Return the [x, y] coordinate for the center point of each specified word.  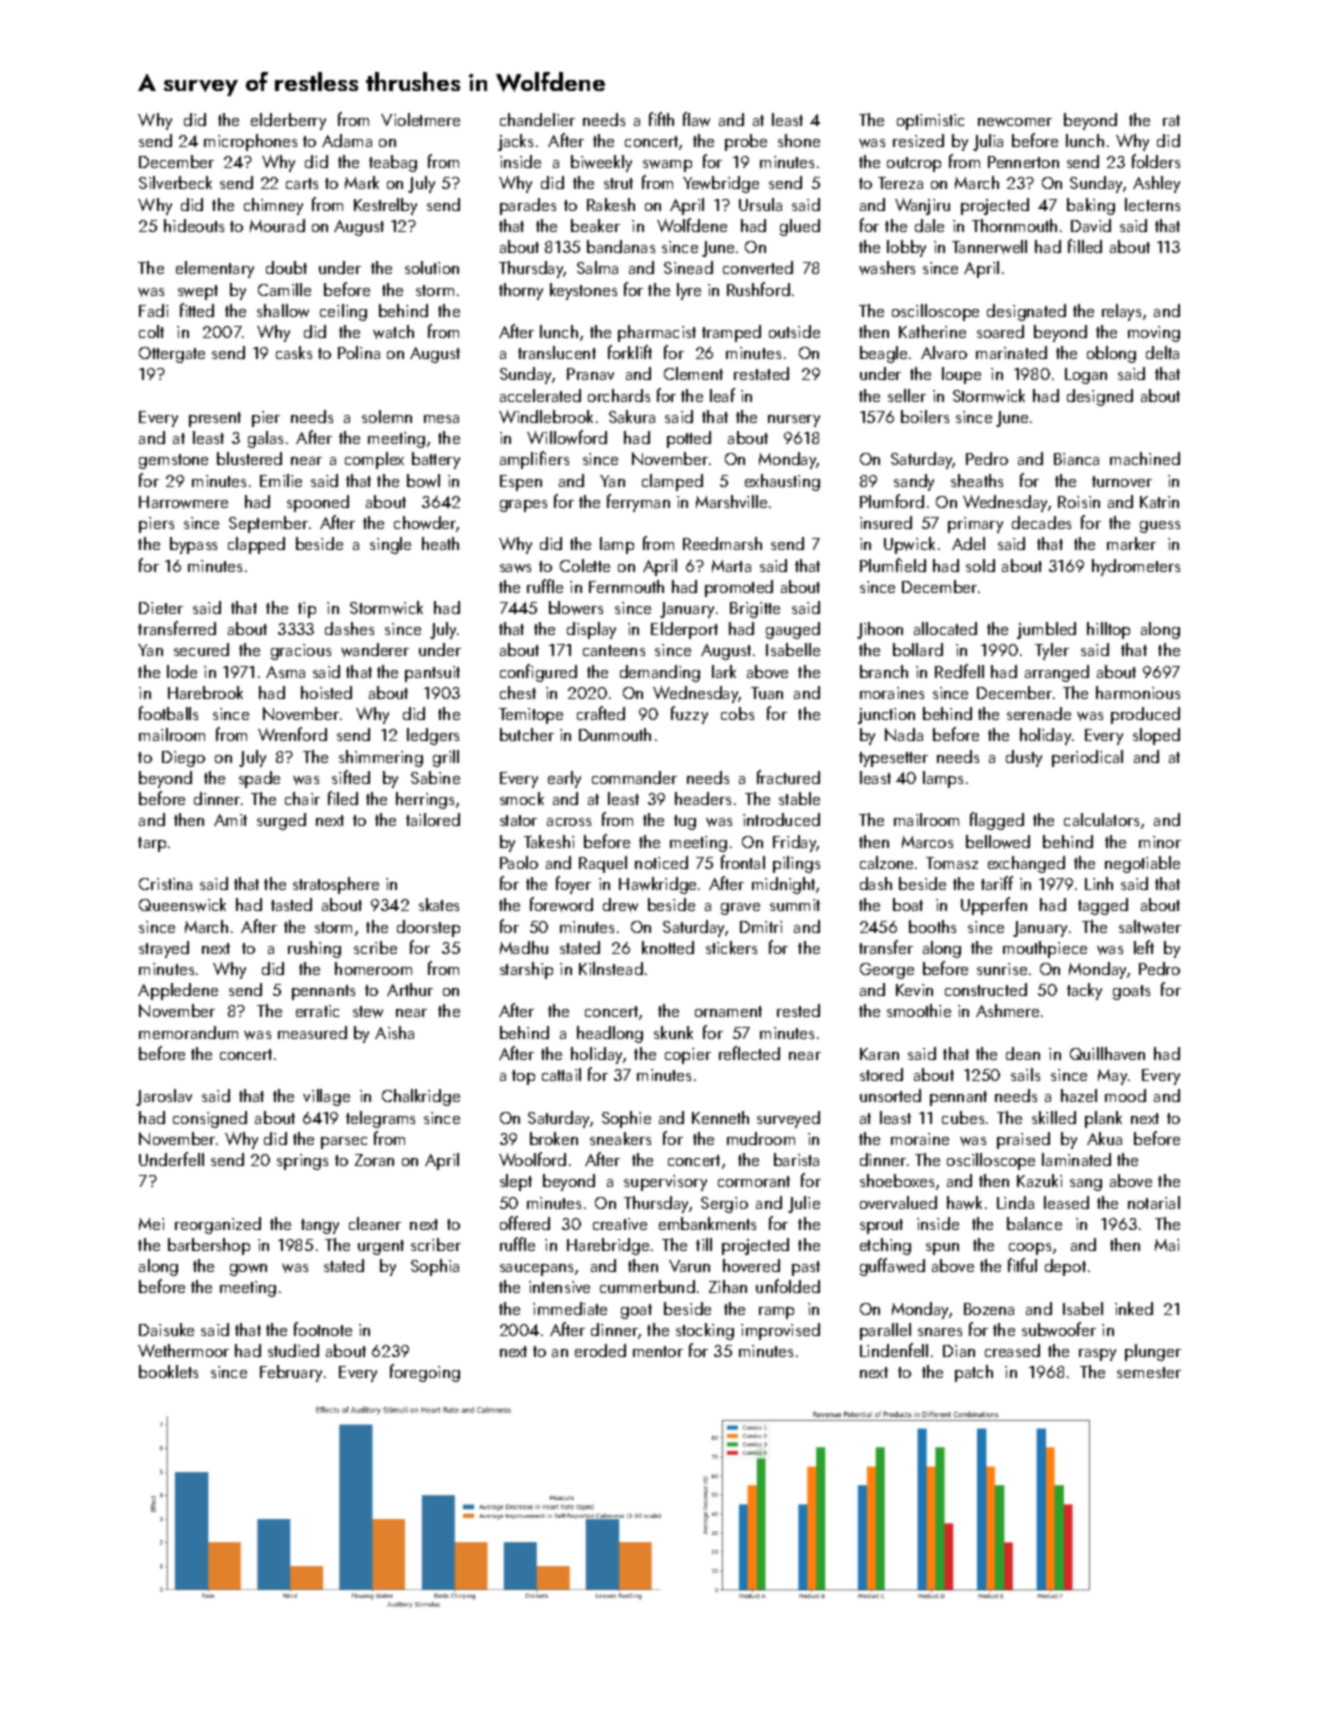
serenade [1039, 713]
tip [307, 610]
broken [554, 1138]
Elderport [684, 630]
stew [368, 1012]
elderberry [288, 121]
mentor [658, 1351]
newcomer [1015, 122]
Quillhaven [1107, 1053]
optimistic [930, 122]
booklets [168, 1371]
